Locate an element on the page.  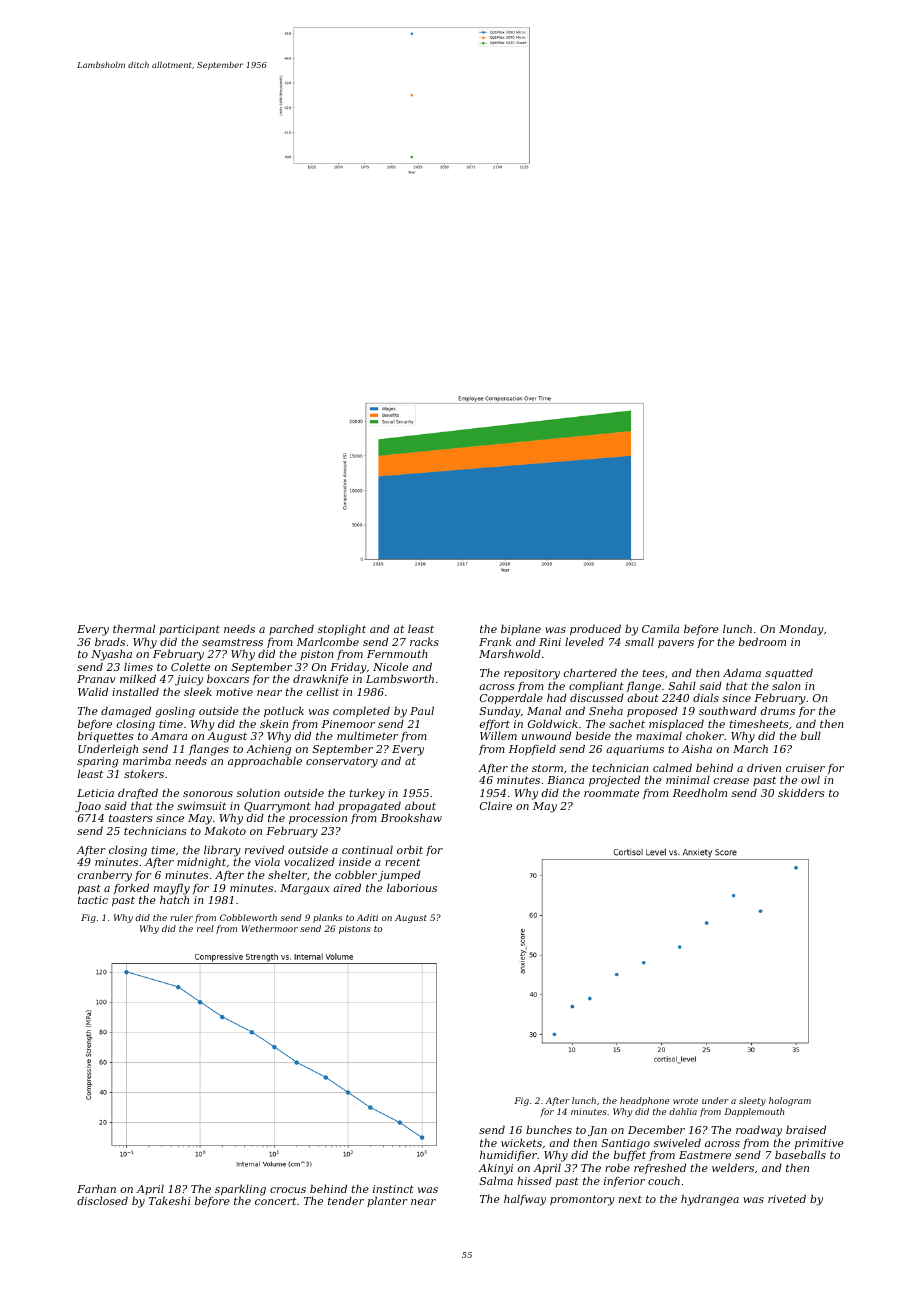
turkey is located at coordinates (367, 794).
